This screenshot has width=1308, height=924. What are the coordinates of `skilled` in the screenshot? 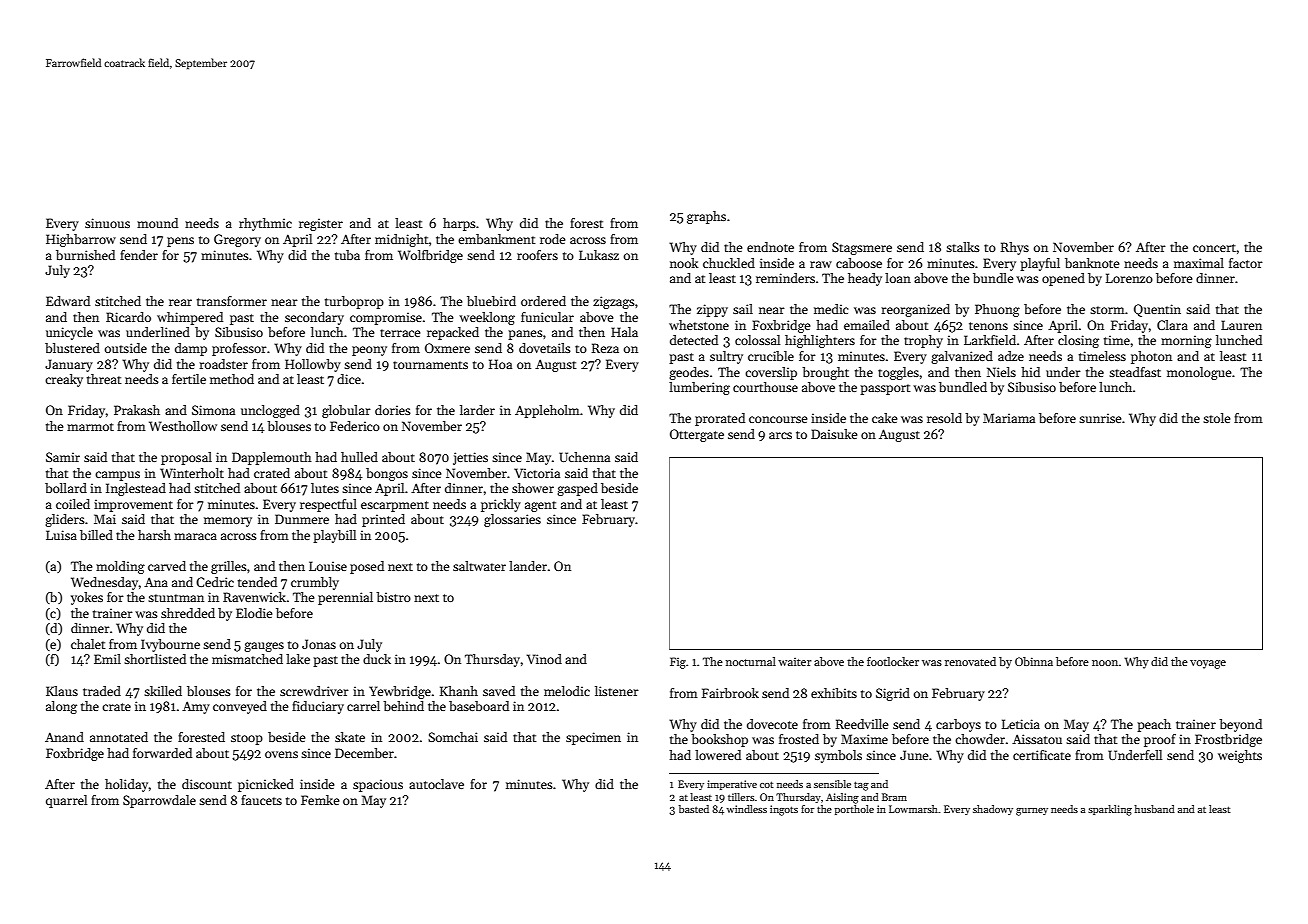 It's located at (163, 691).
